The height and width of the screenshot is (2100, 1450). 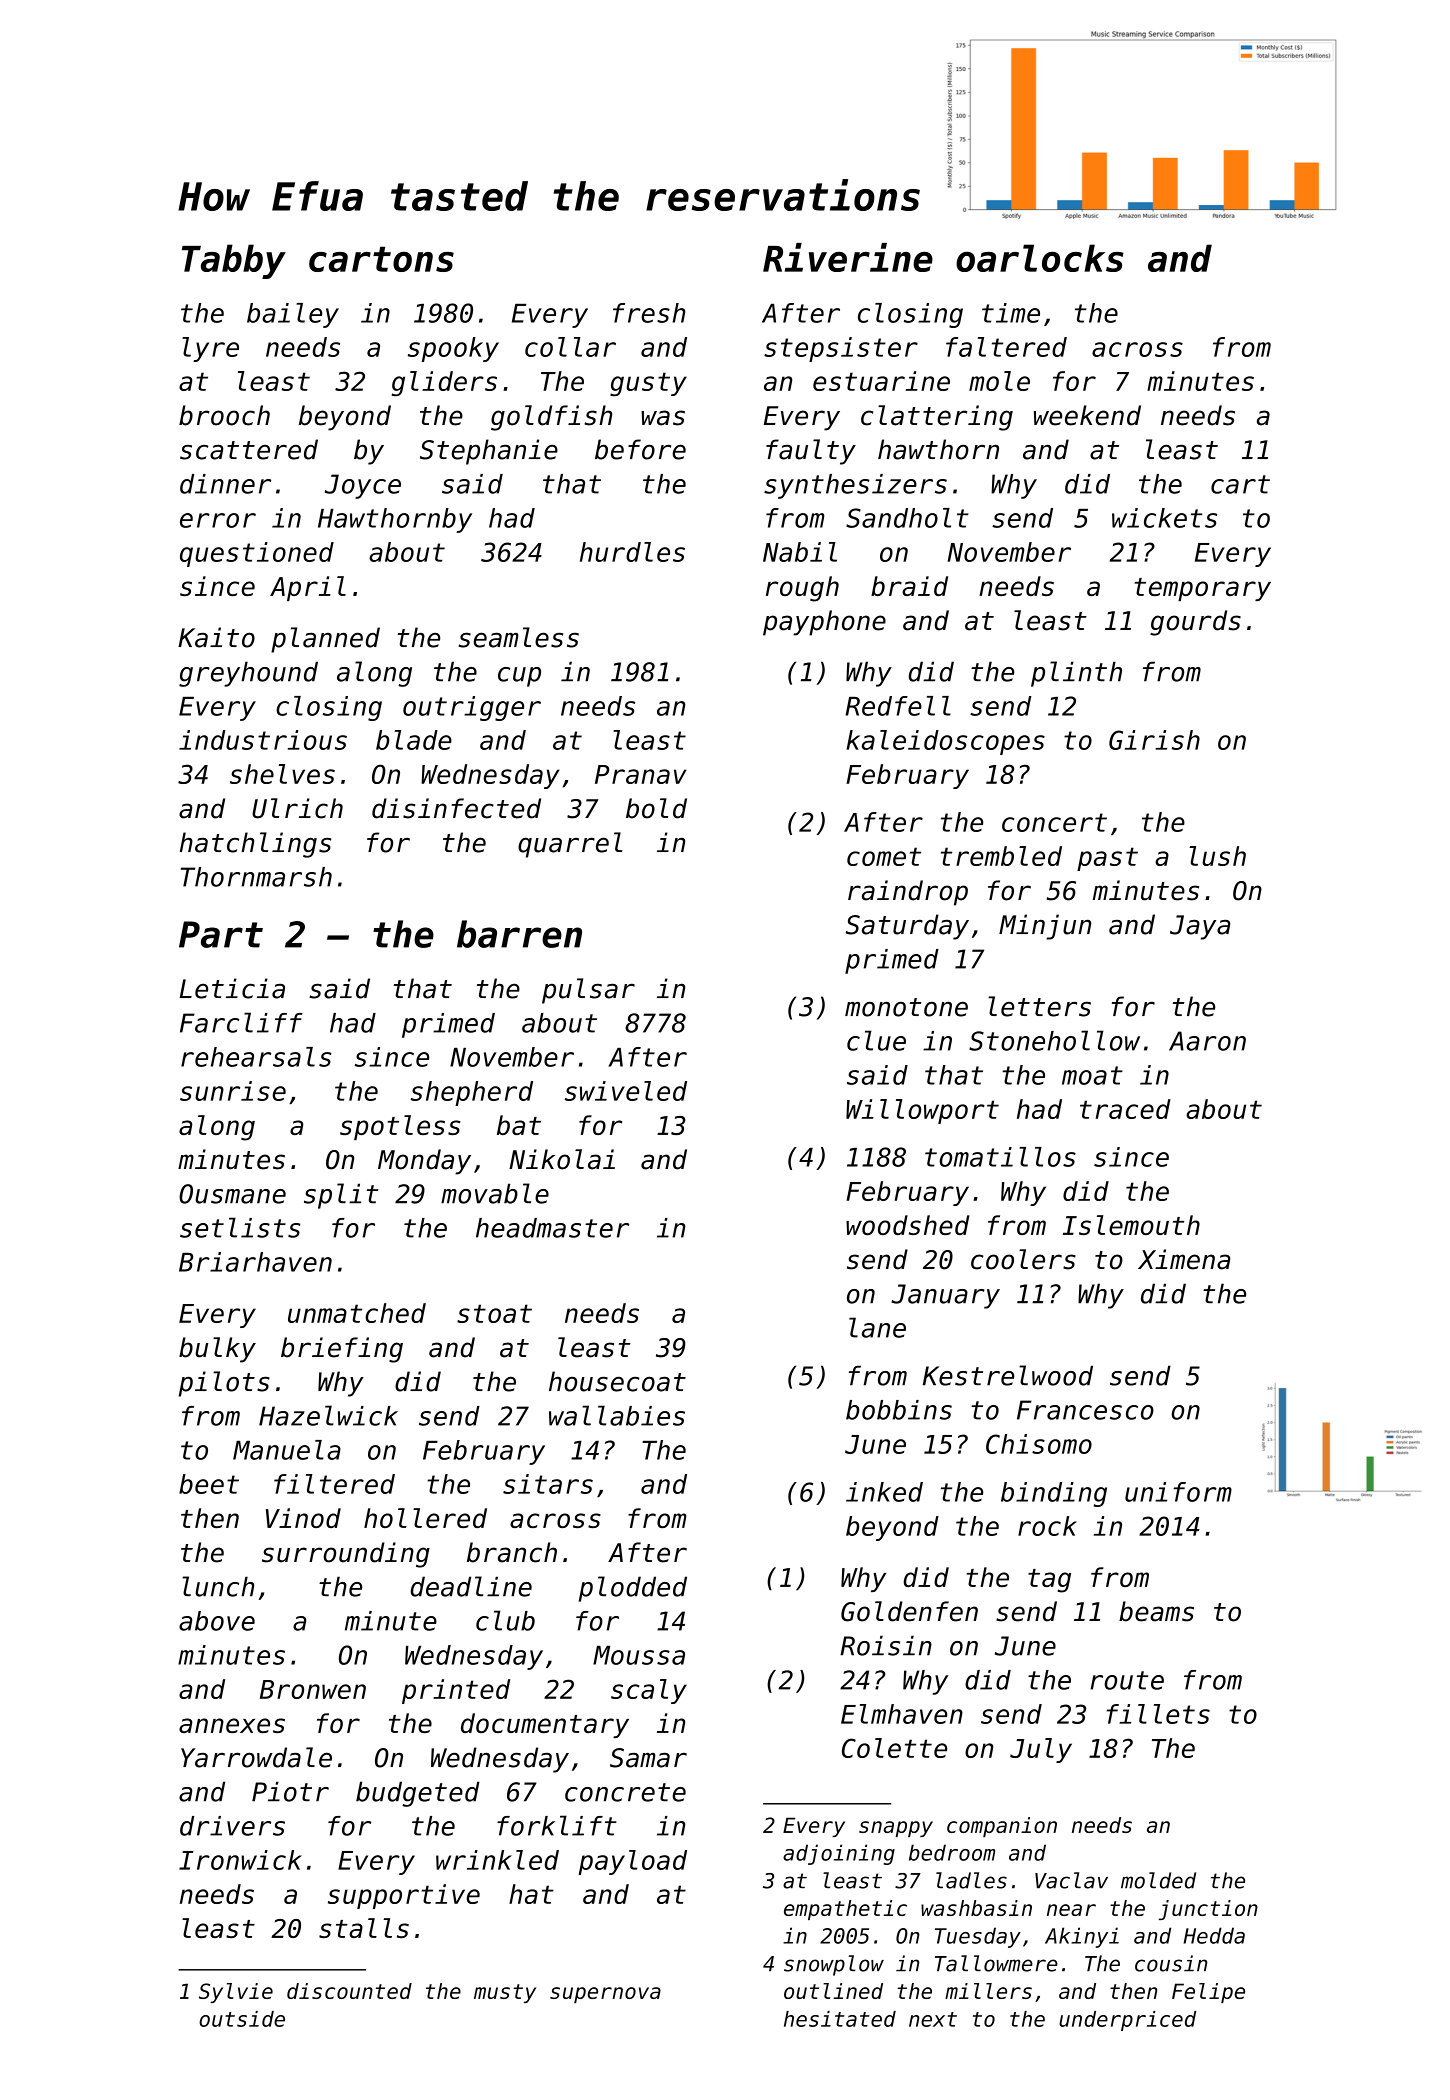 I want to click on brooch, so click(x=224, y=415).
